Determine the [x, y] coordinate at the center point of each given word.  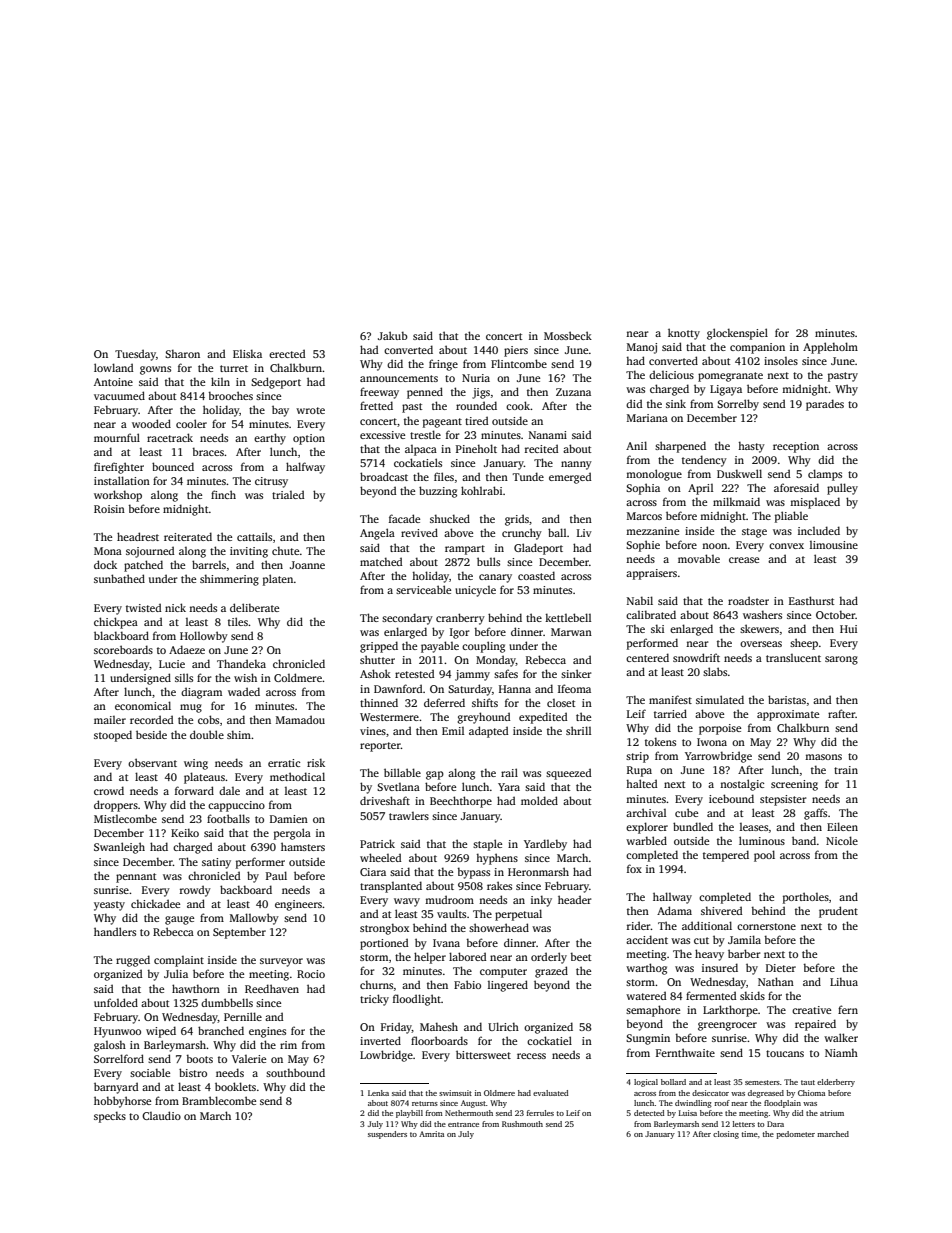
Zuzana [573, 392]
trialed [288, 494]
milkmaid [736, 501]
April [700, 489]
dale [229, 790]
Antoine [113, 382]
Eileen [842, 826]
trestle [425, 434]
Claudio [161, 1115]
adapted [488, 732]
